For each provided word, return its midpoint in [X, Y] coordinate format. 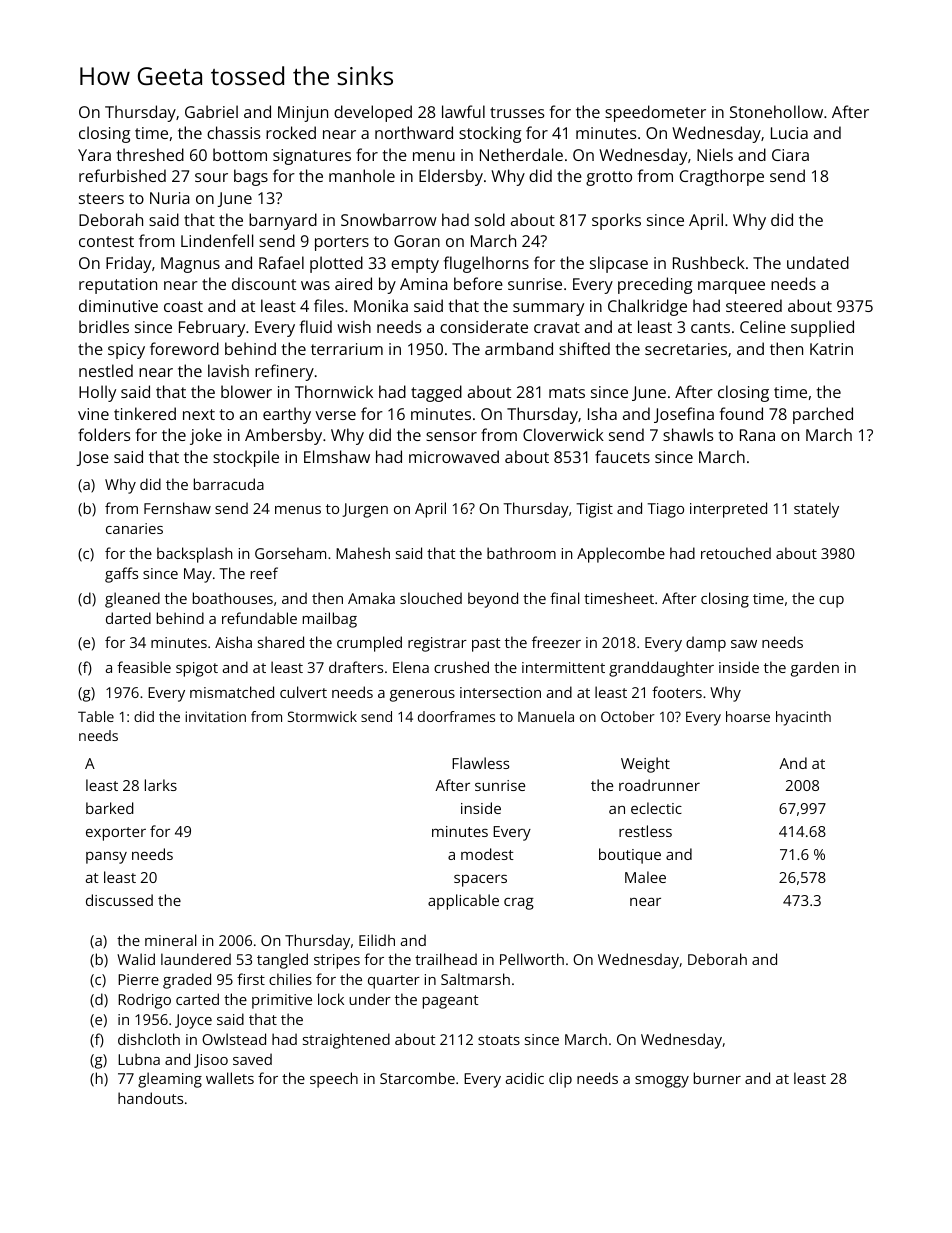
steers [101, 198]
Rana [757, 435]
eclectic [656, 808]
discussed [119, 900]
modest [487, 854]
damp [706, 644]
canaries [134, 528]
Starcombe [417, 1078]
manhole [362, 175]
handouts [150, 1098]
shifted [584, 348]
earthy [287, 415]
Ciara [790, 155]
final [565, 598]
